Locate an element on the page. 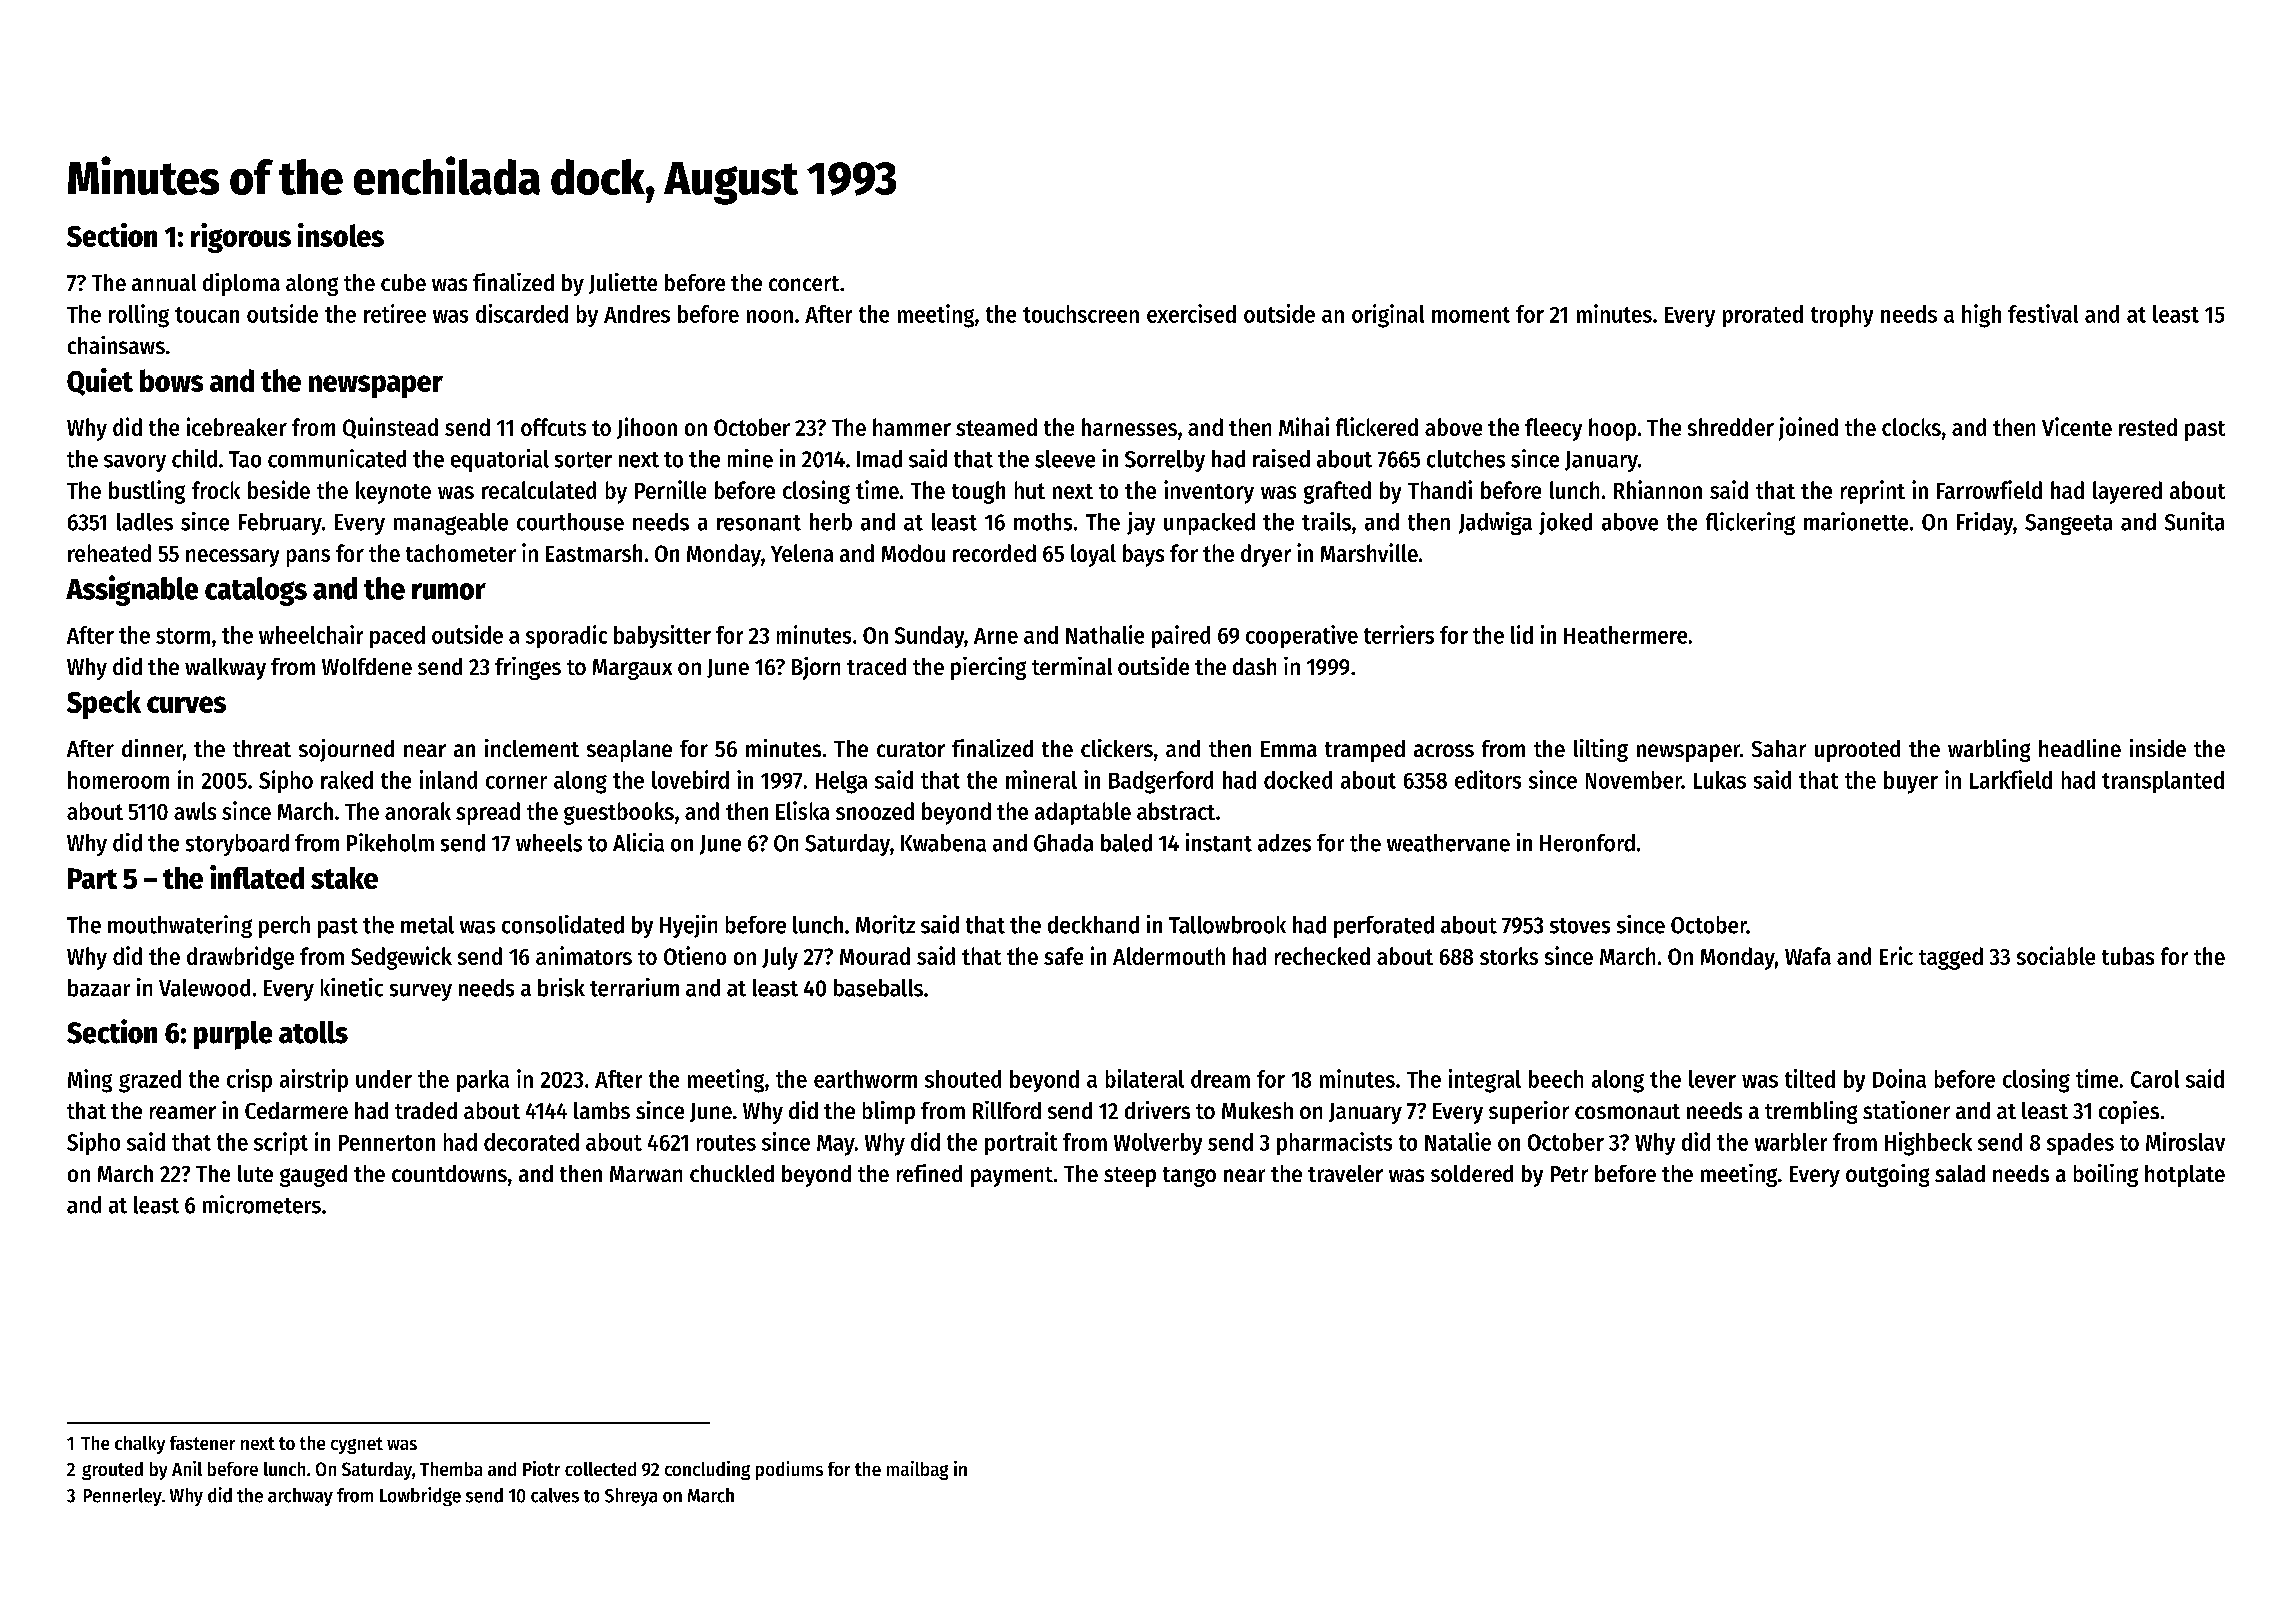 The height and width of the document is (1620, 2292). fastener is located at coordinates (202, 1443).
